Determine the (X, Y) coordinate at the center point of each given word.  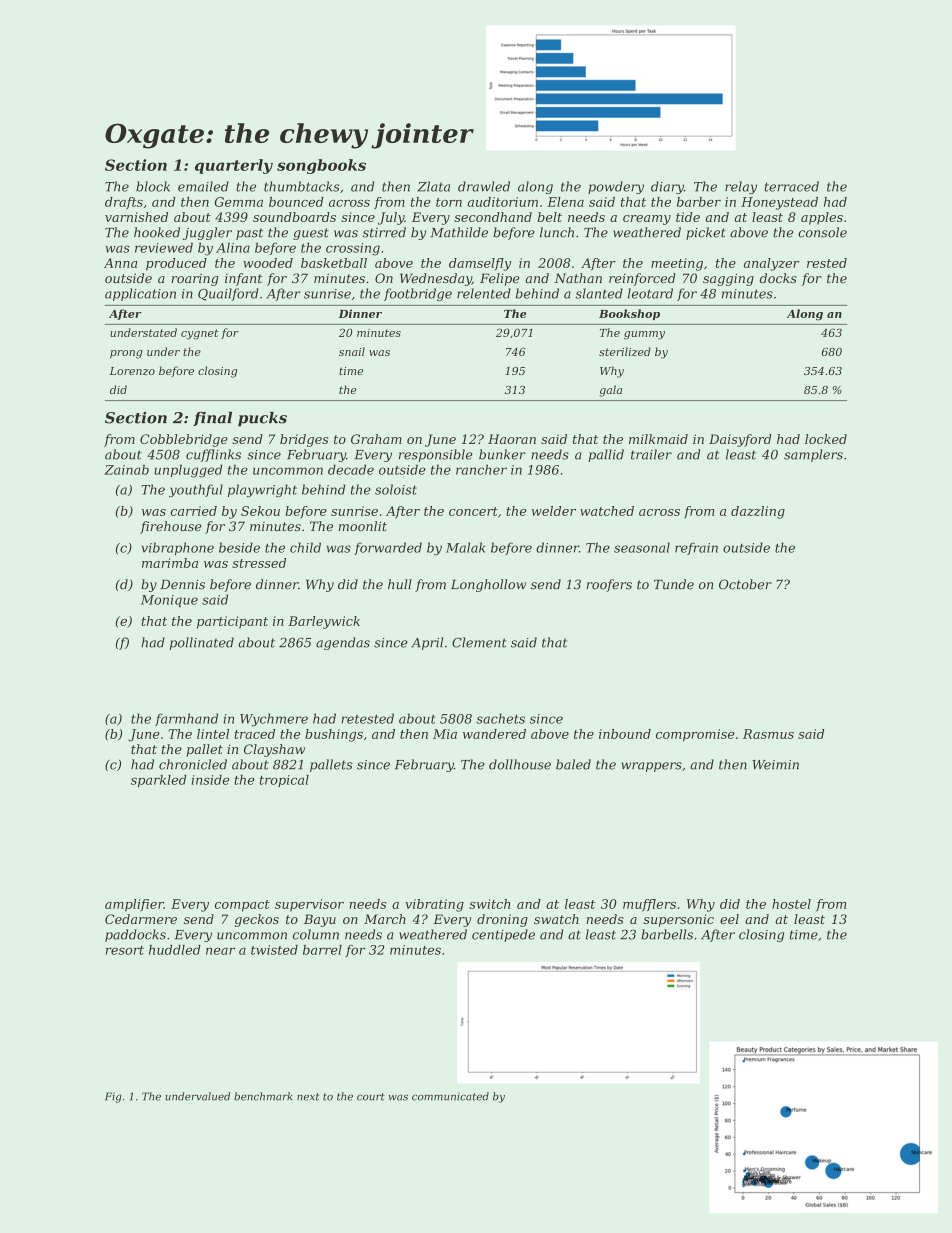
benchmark (263, 1096)
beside (239, 547)
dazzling (758, 512)
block (153, 186)
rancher (481, 469)
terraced (791, 186)
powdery (616, 187)
